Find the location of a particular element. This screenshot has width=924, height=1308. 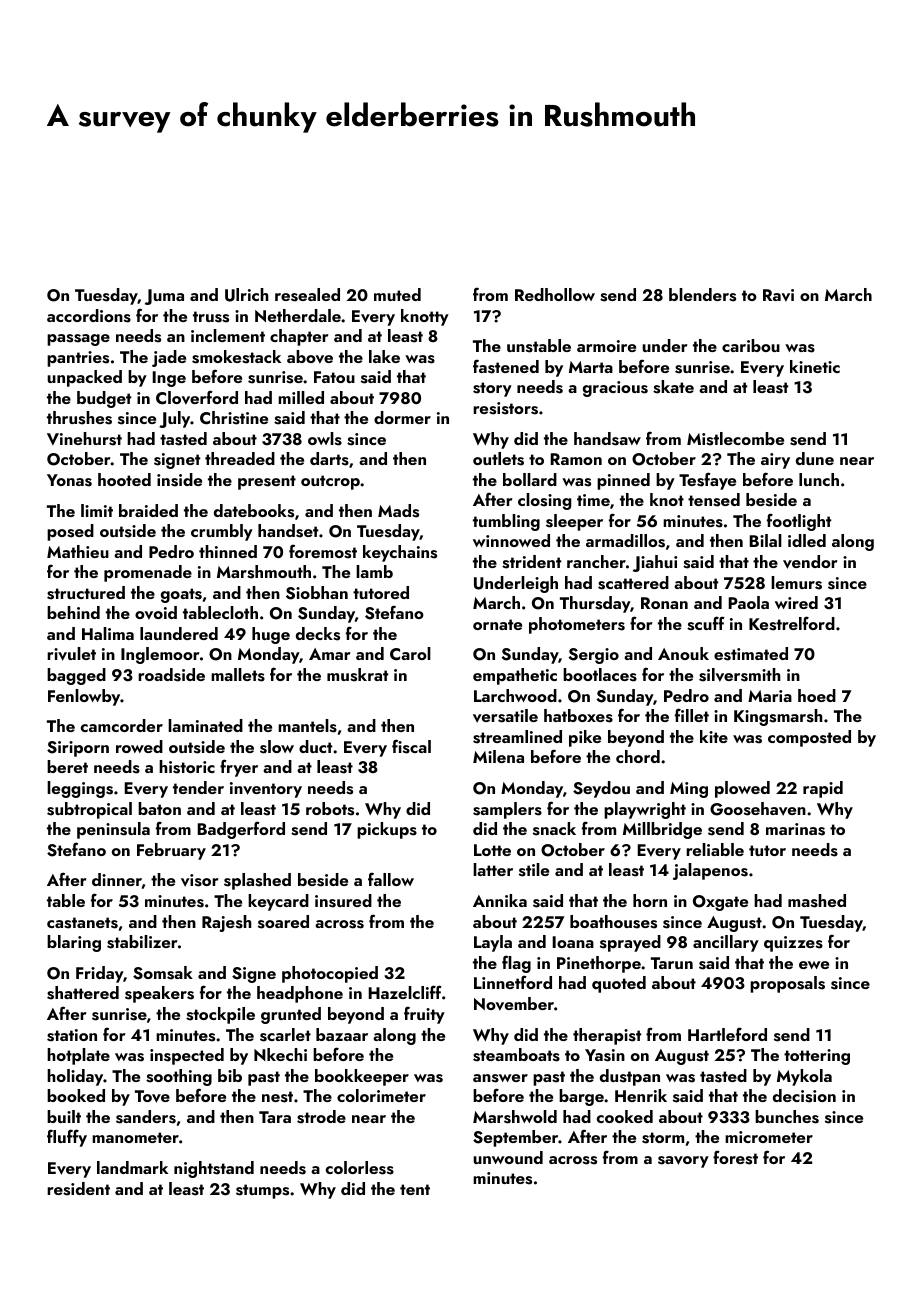

accordions is located at coordinates (89, 316).
